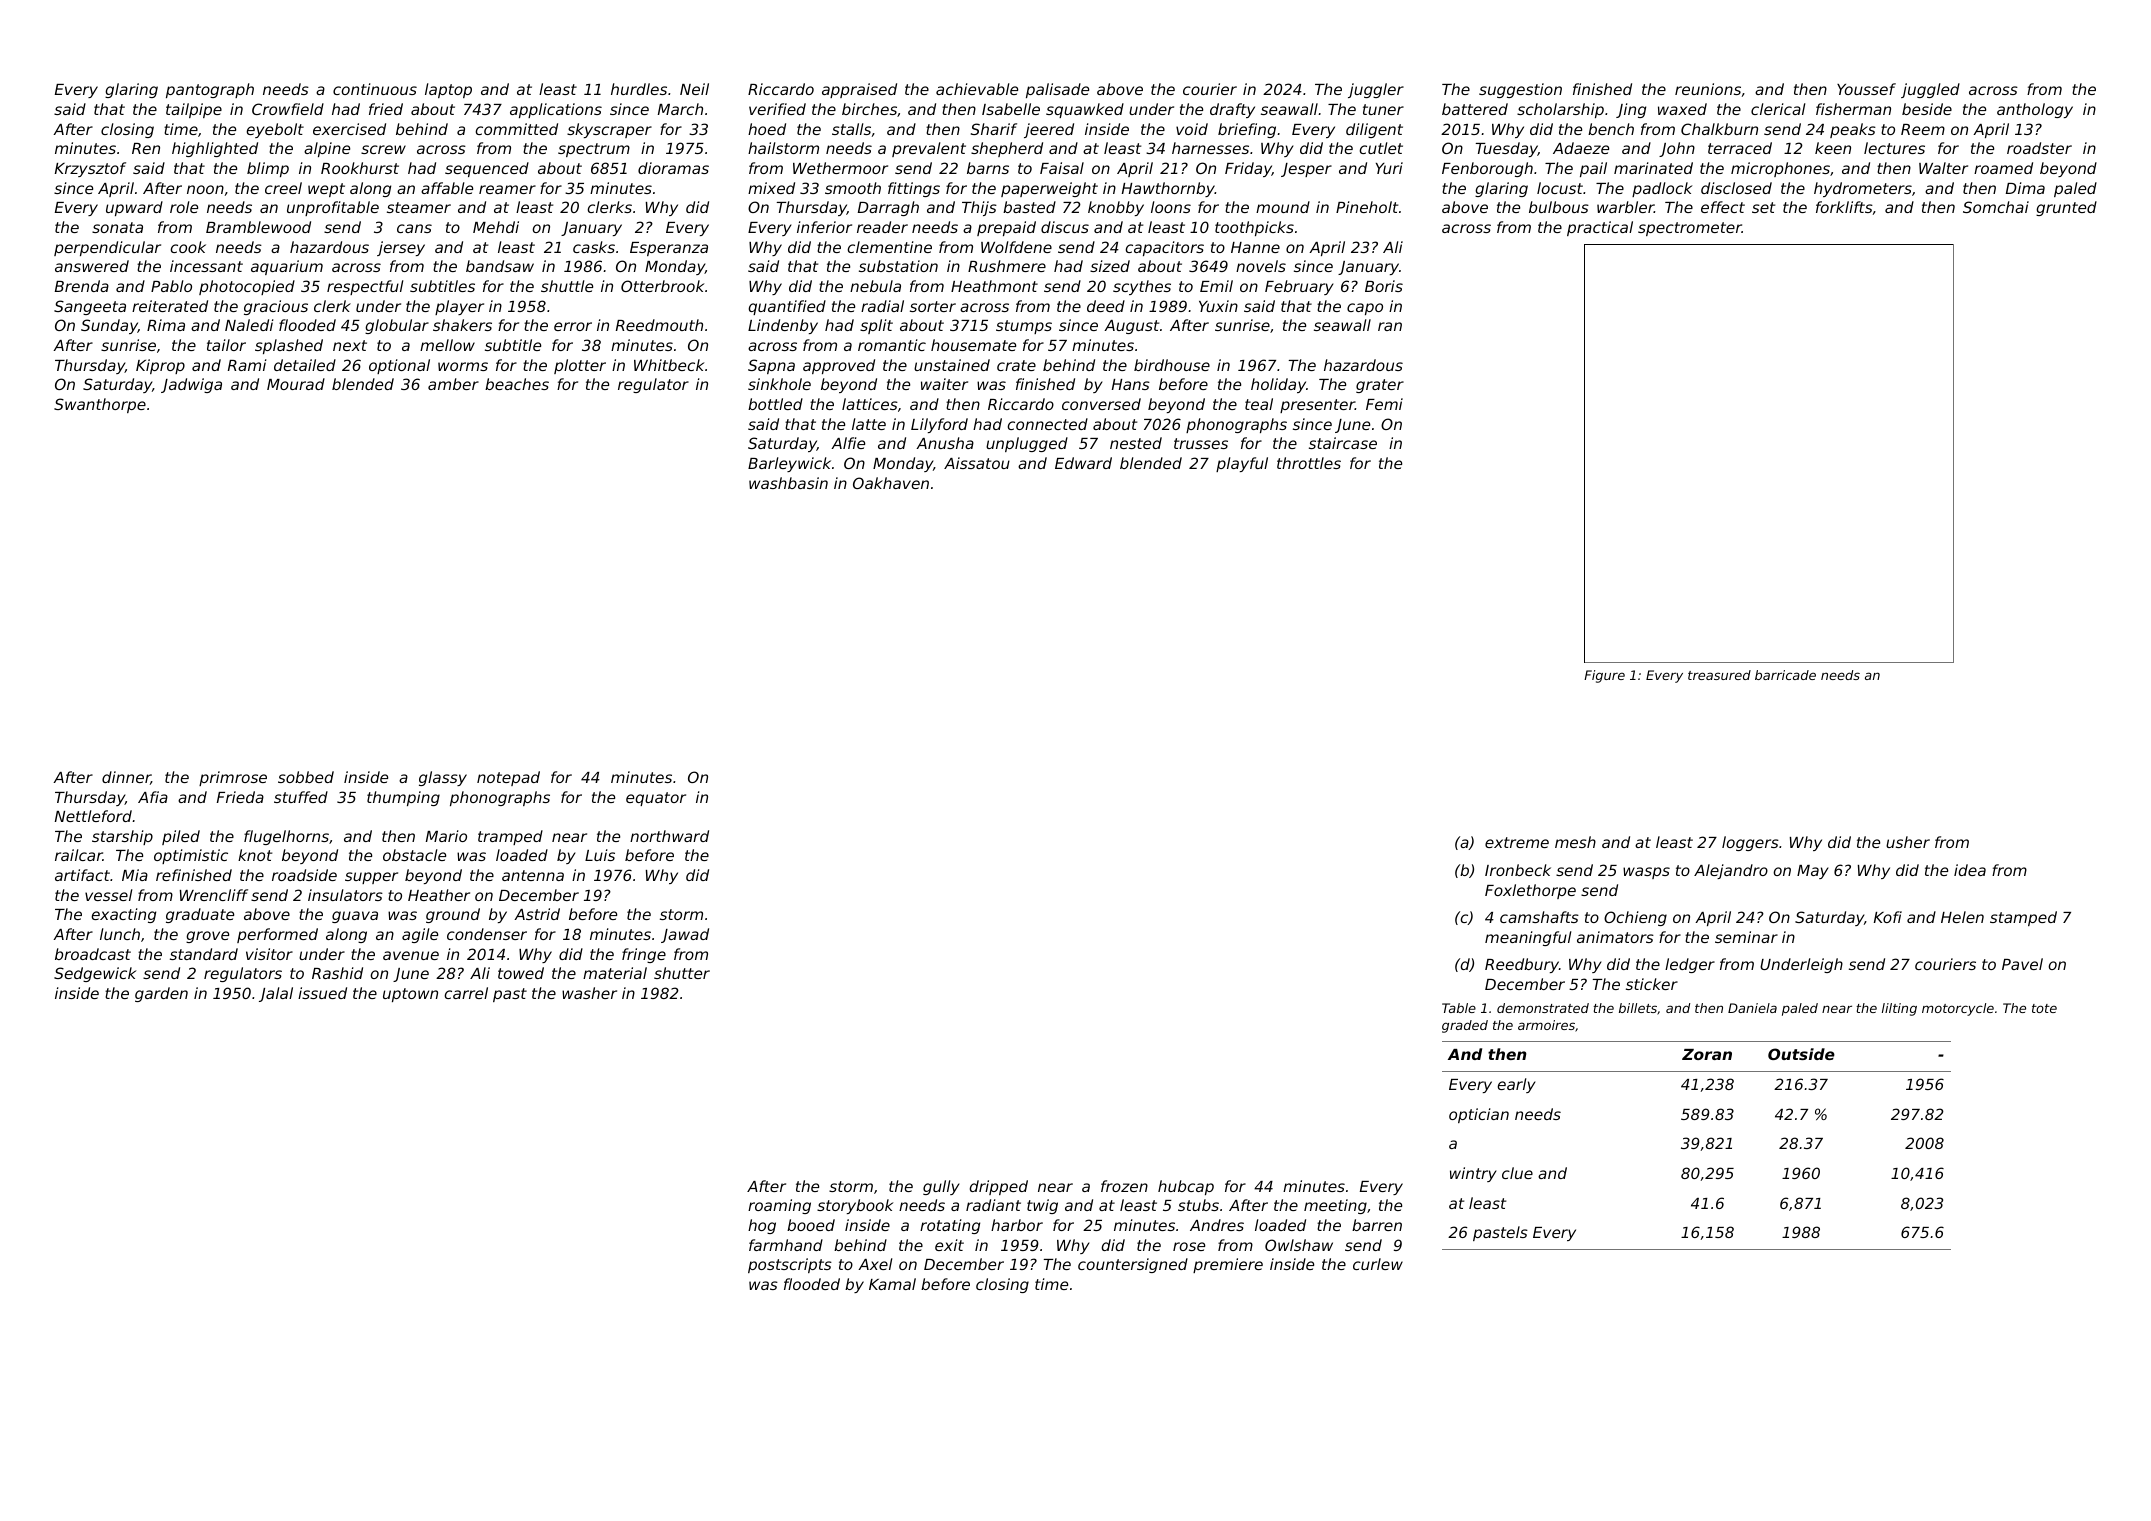 The image size is (2151, 1521). Describe the element at coordinates (1943, 168) in the image. I see `Walter` at that location.
